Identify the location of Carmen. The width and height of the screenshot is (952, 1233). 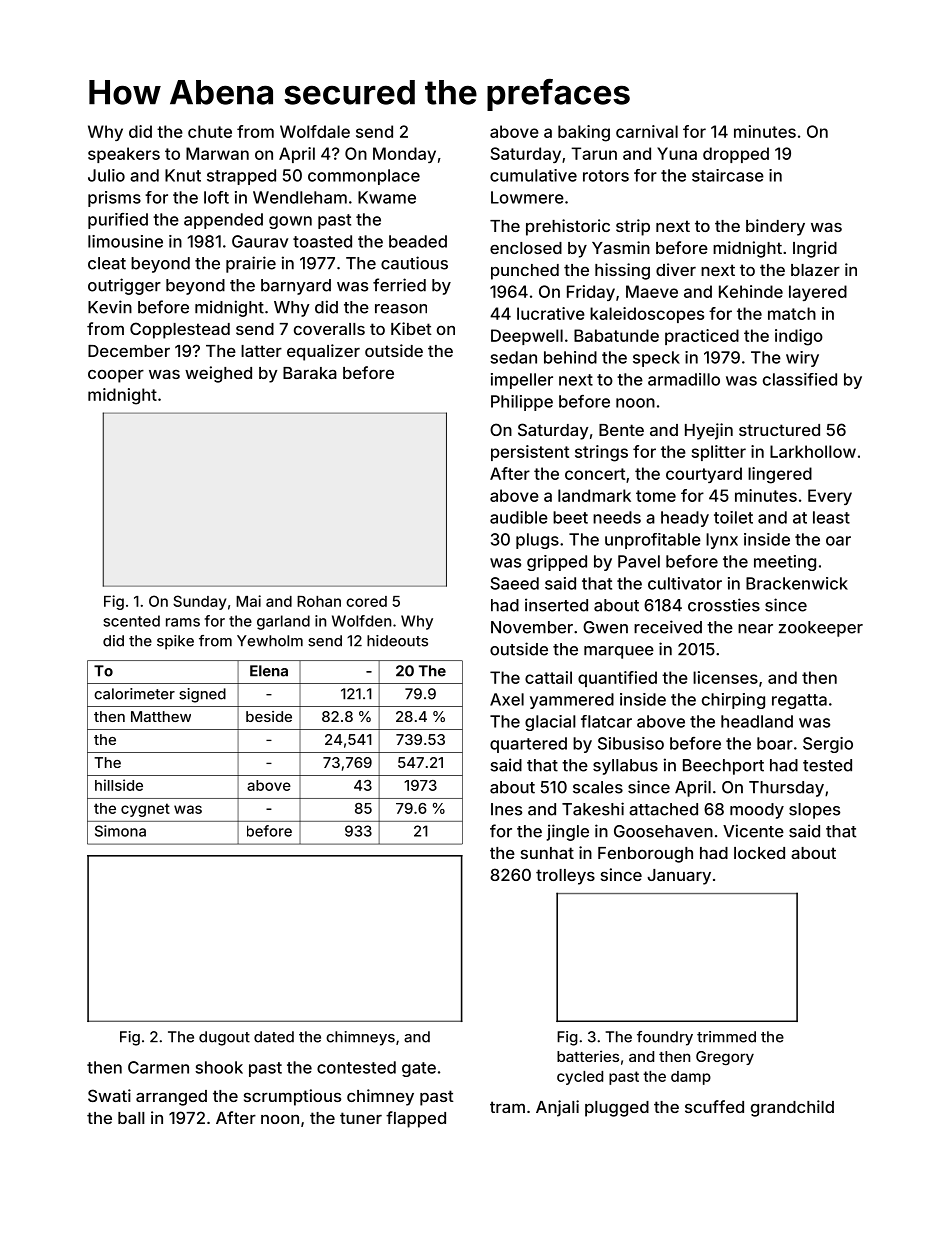
(158, 1067).
